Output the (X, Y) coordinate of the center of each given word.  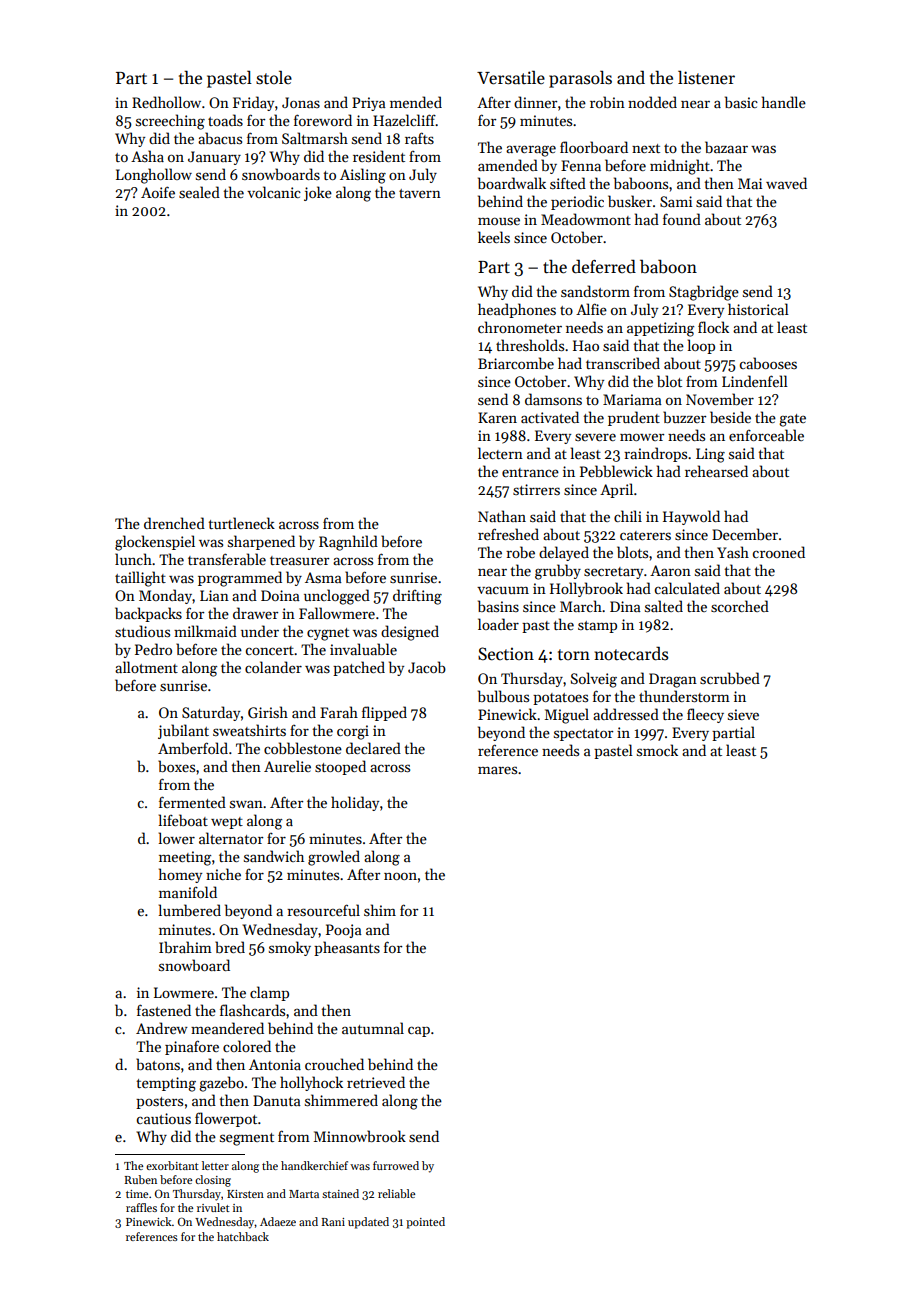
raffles (141, 1207)
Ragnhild (348, 543)
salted (664, 606)
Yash (733, 552)
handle (784, 102)
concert (270, 650)
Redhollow (166, 102)
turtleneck (241, 523)
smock (657, 750)
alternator (231, 838)
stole (274, 77)
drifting (417, 597)
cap (419, 1031)
